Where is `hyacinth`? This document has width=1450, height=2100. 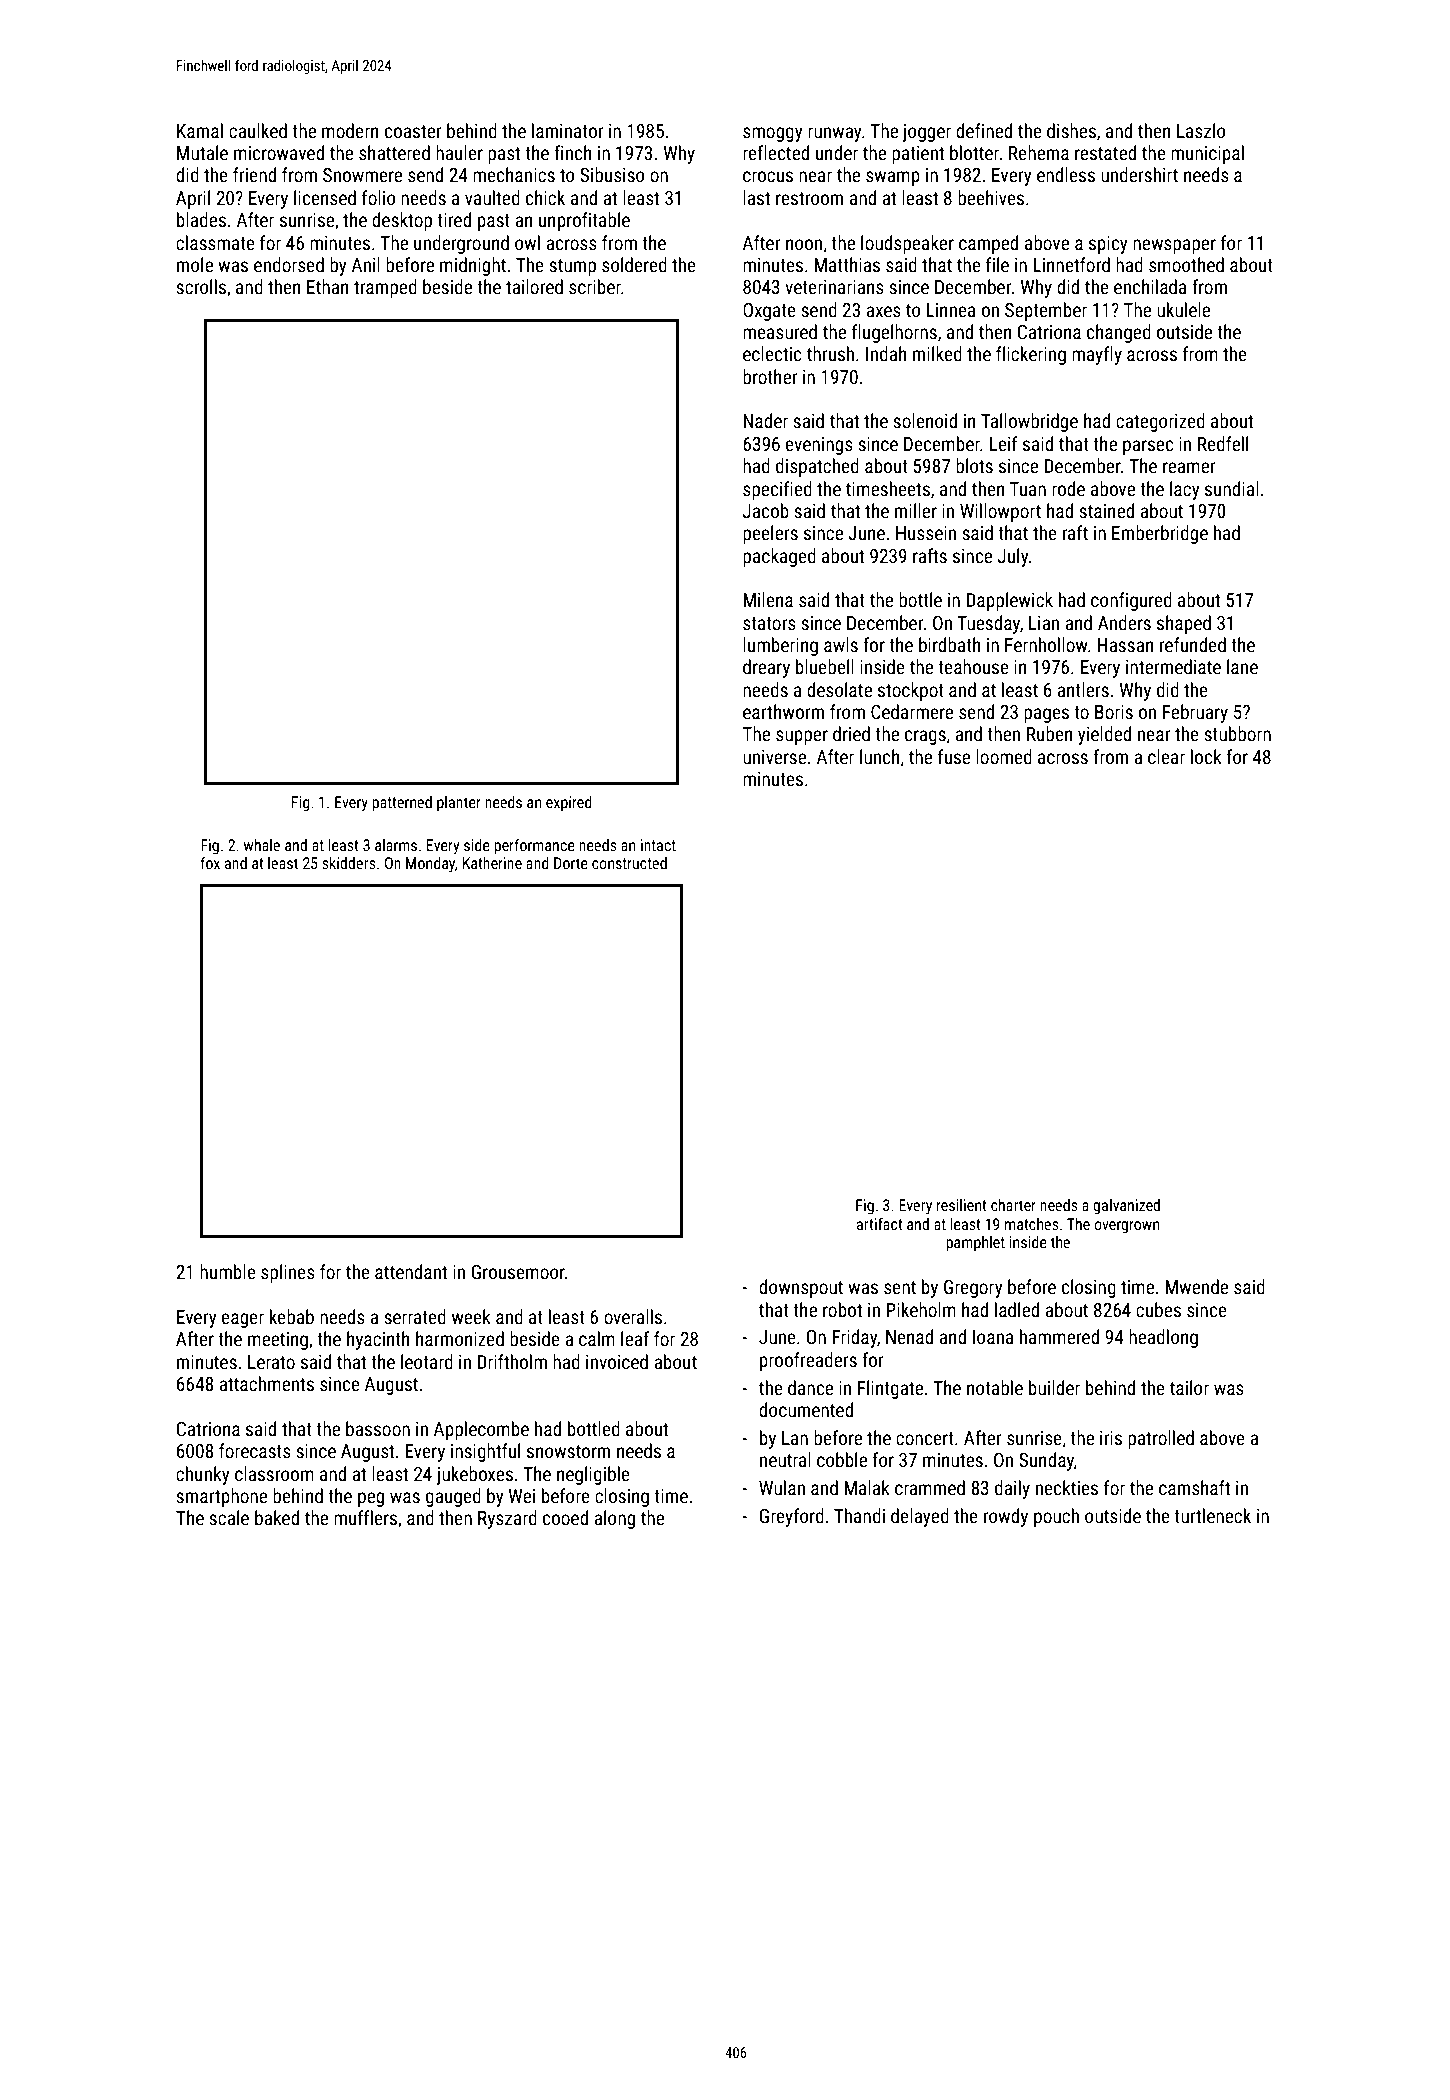 hyacinth is located at coordinates (378, 1340).
